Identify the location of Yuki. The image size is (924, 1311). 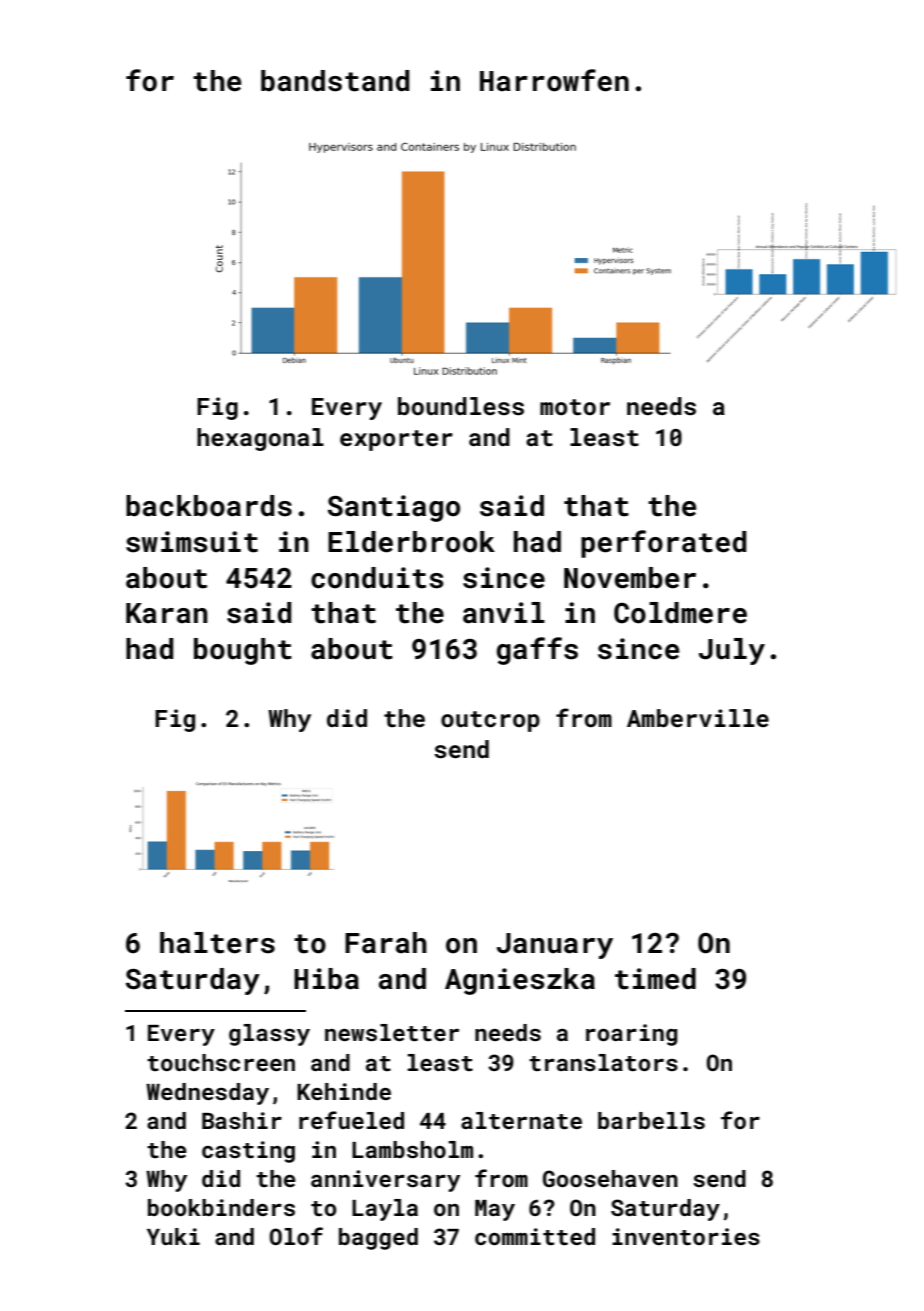
(173, 1236).
